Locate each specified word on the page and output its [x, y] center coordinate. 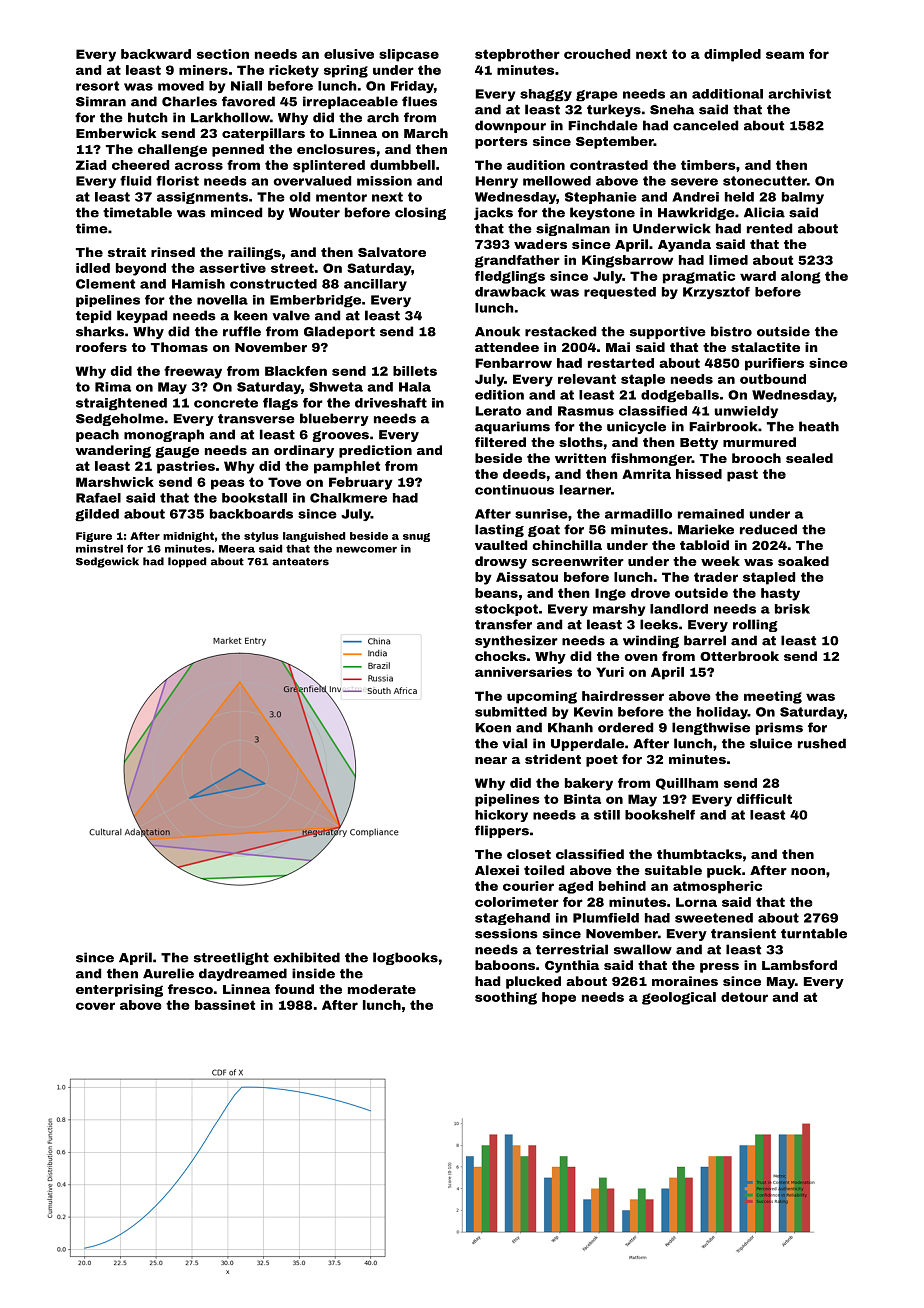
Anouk [497, 331]
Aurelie [168, 973]
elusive [349, 54]
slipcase [409, 55]
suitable [673, 870]
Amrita [646, 474]
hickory [501, 816]
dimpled [732, 55]
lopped [187, 562]
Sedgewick [107, 562]
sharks [100, 331]
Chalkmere [348, 498]
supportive [668, 332]
